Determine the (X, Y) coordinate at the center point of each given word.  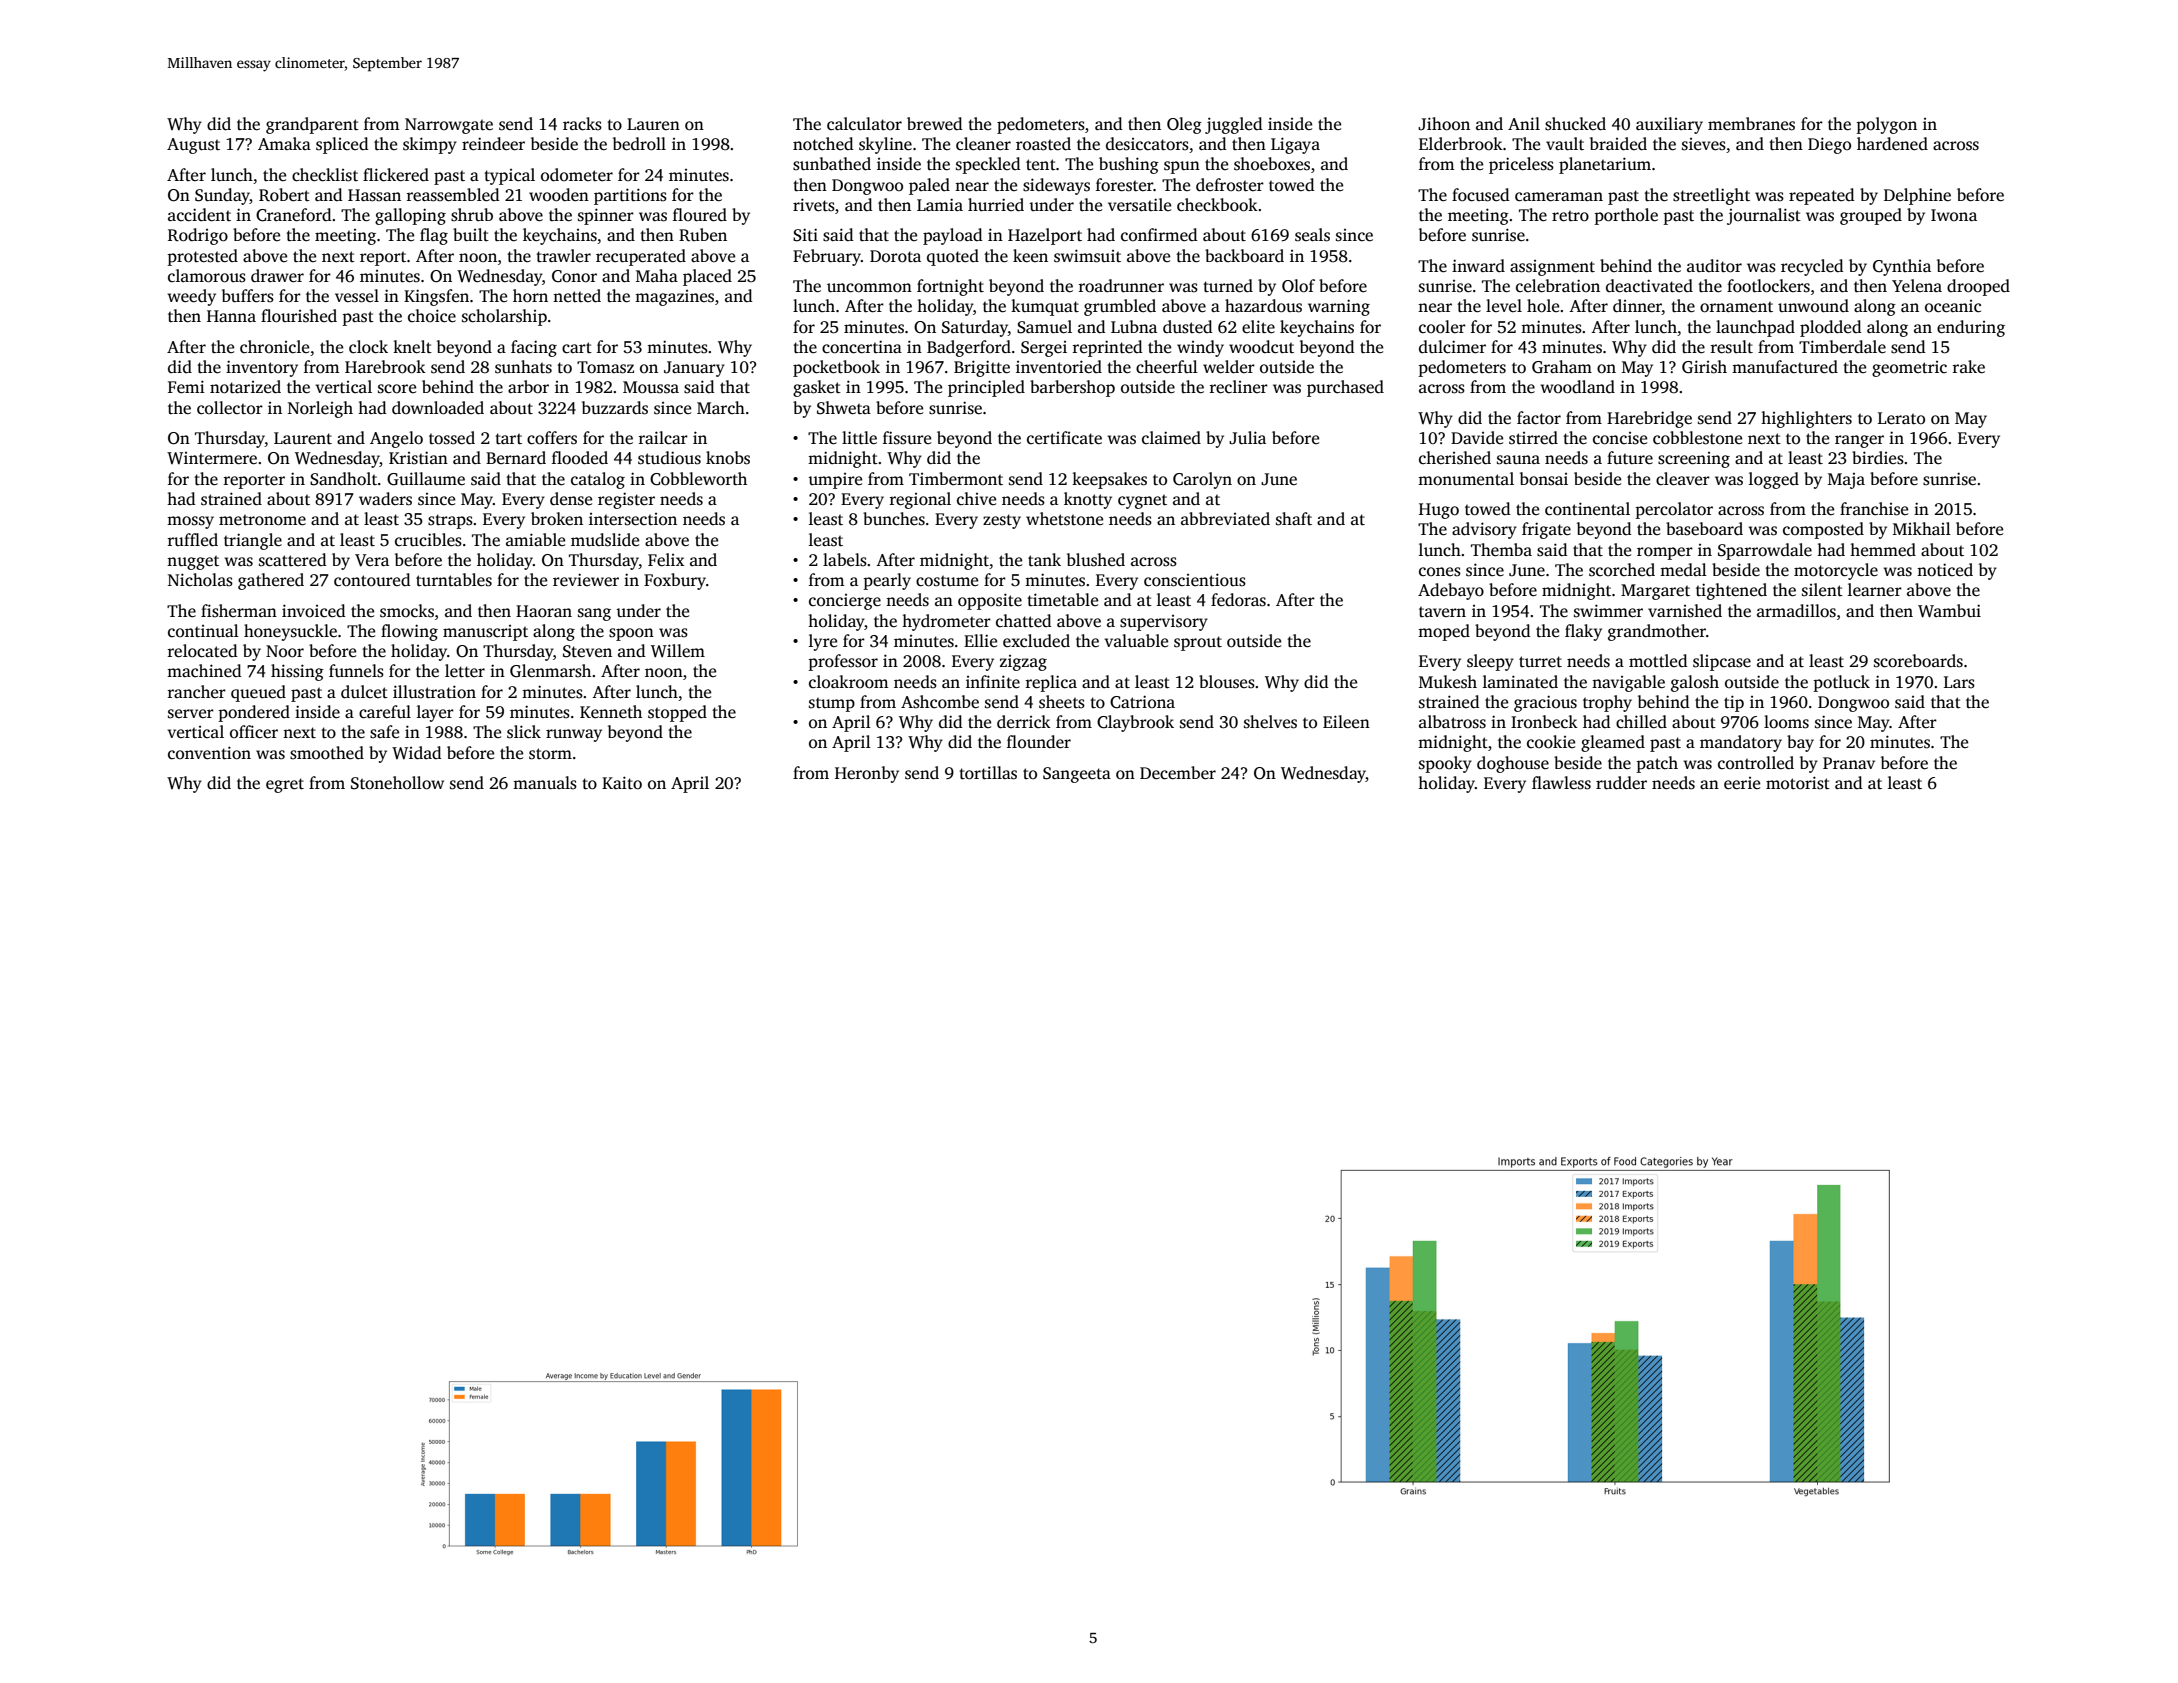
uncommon (869, 288)
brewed (935, 124)
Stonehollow (397, 783)
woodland (1577, 387)
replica (1051, 683)
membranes (1751, 124)
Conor (574, 276)
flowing (409, 632)
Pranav (1849, 763)
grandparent (312, 125)
